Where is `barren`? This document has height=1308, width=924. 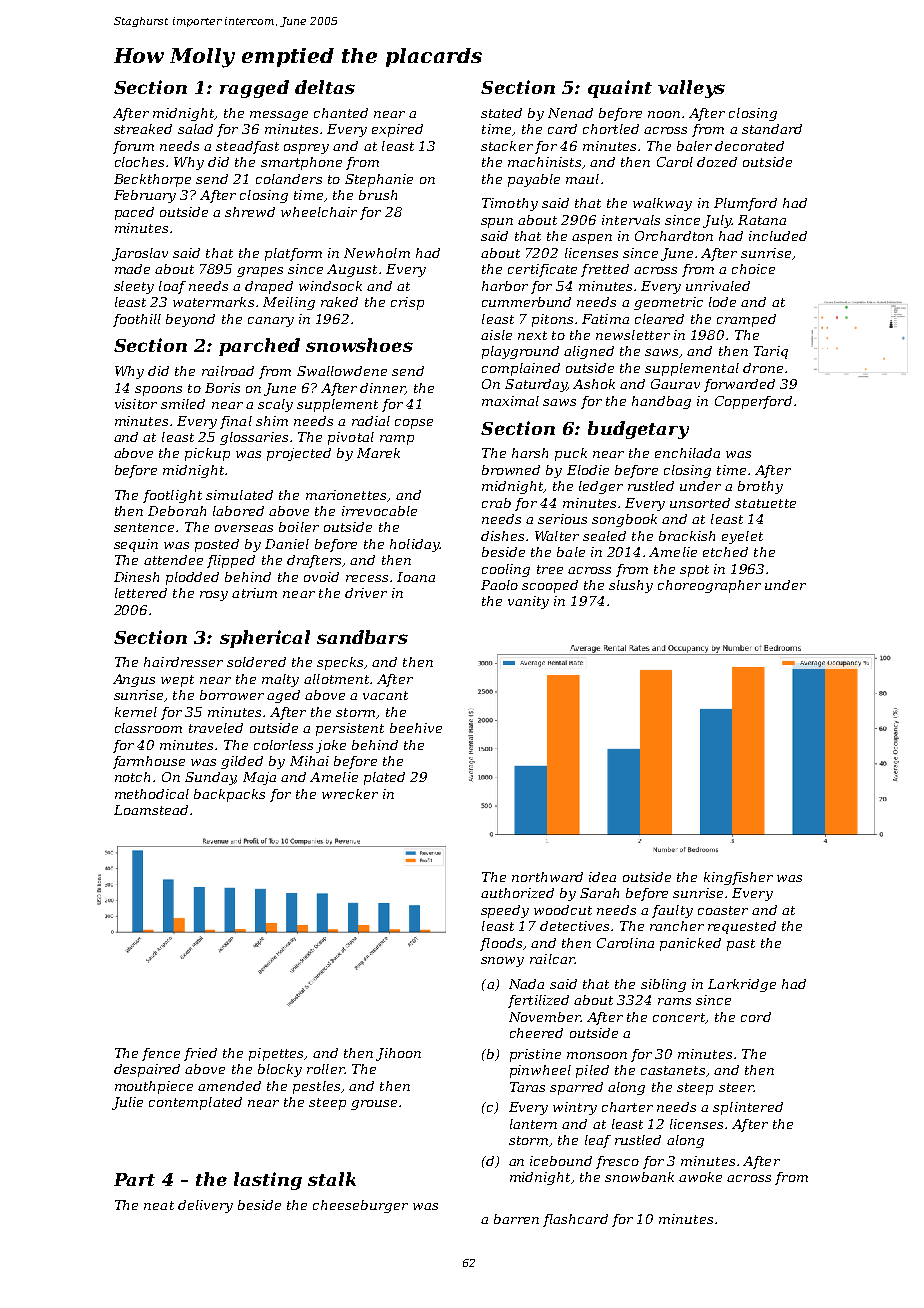 barren is located at coordinates (516, 1219).
